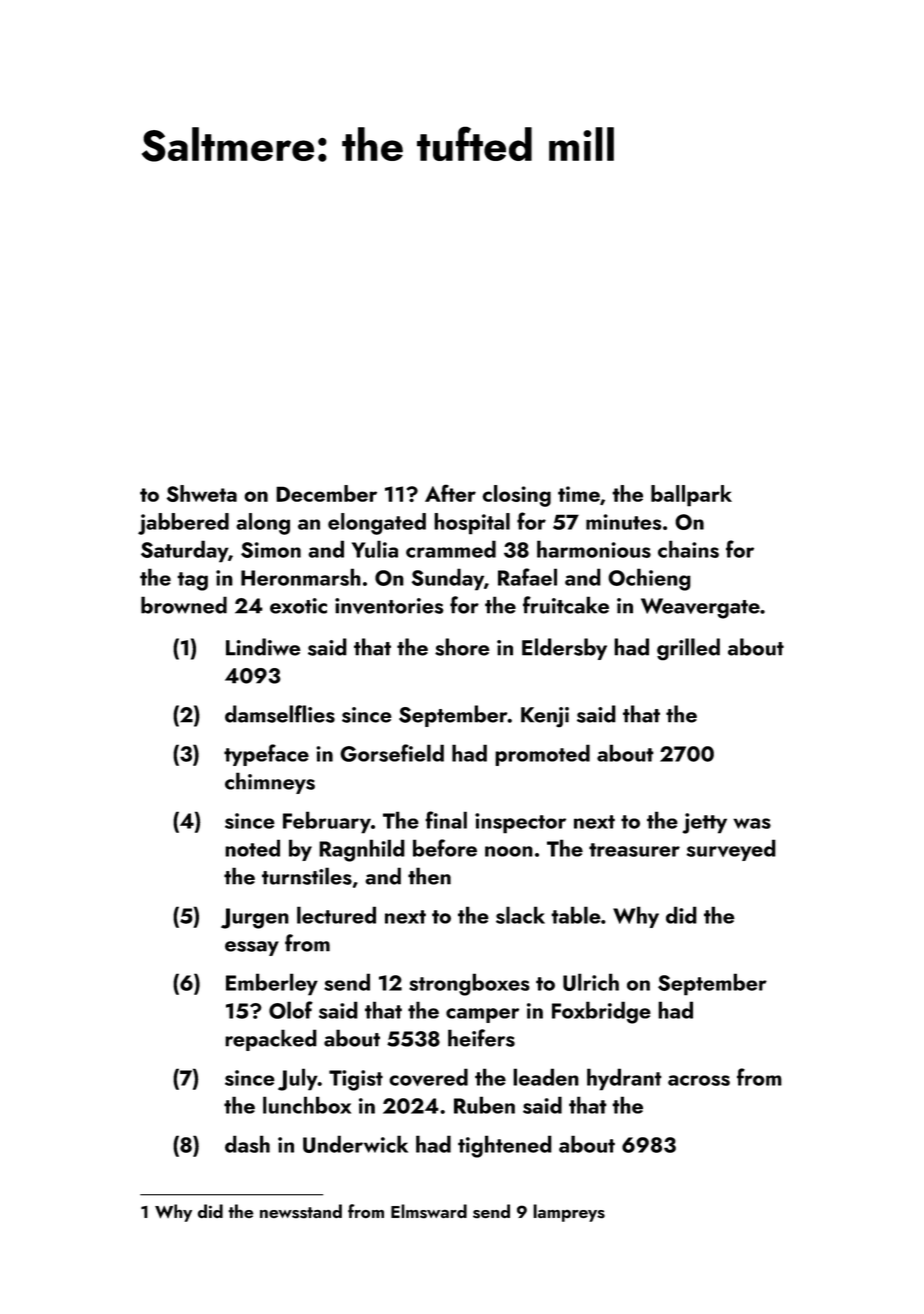 The width and height of the screenshot is (924, 1314). Describe the element at coordinates (545, 717) in the screenshot. I see `Kenji` at that location.
